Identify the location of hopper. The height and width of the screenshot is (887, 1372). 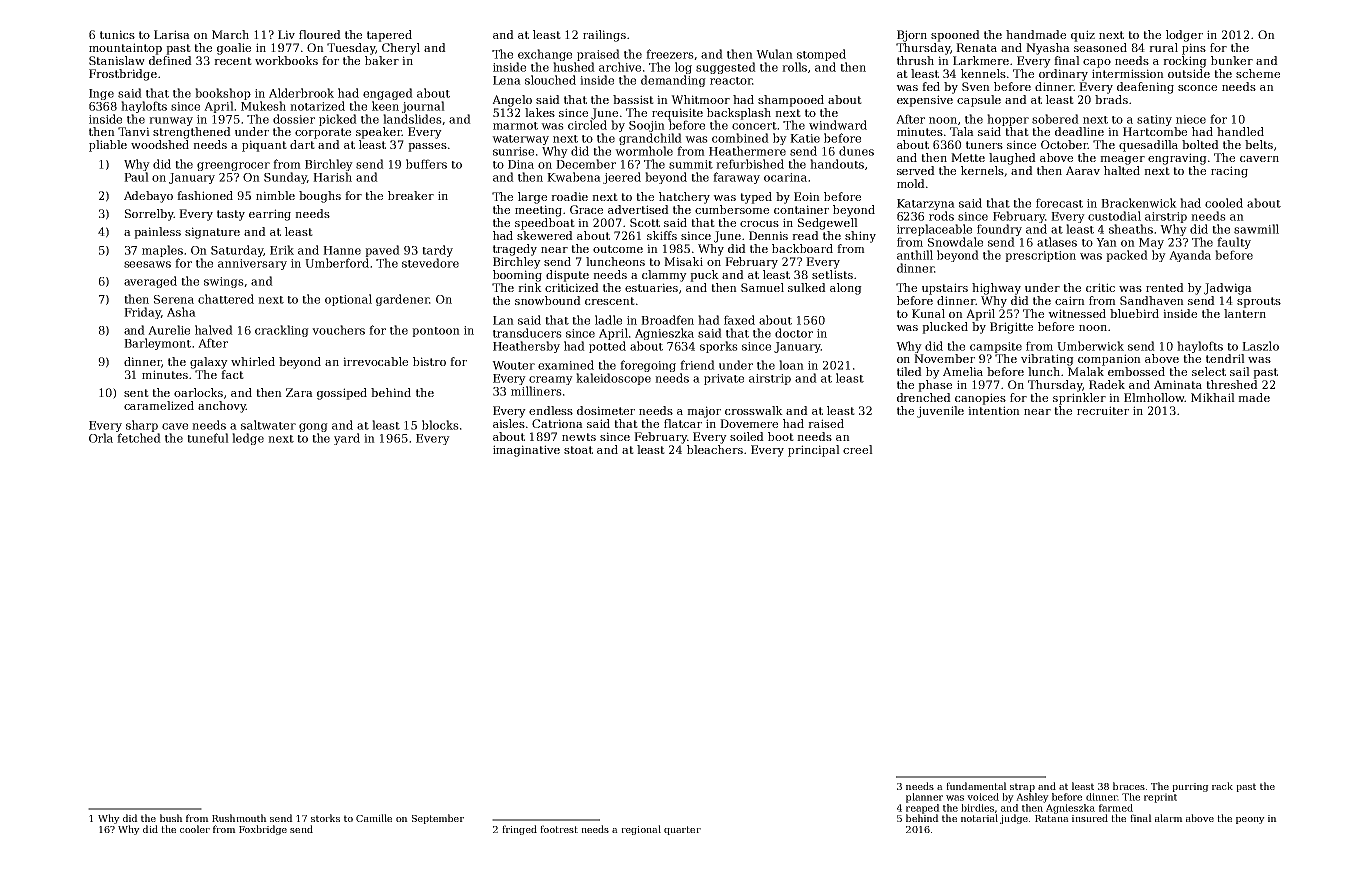
(1008, 120).
